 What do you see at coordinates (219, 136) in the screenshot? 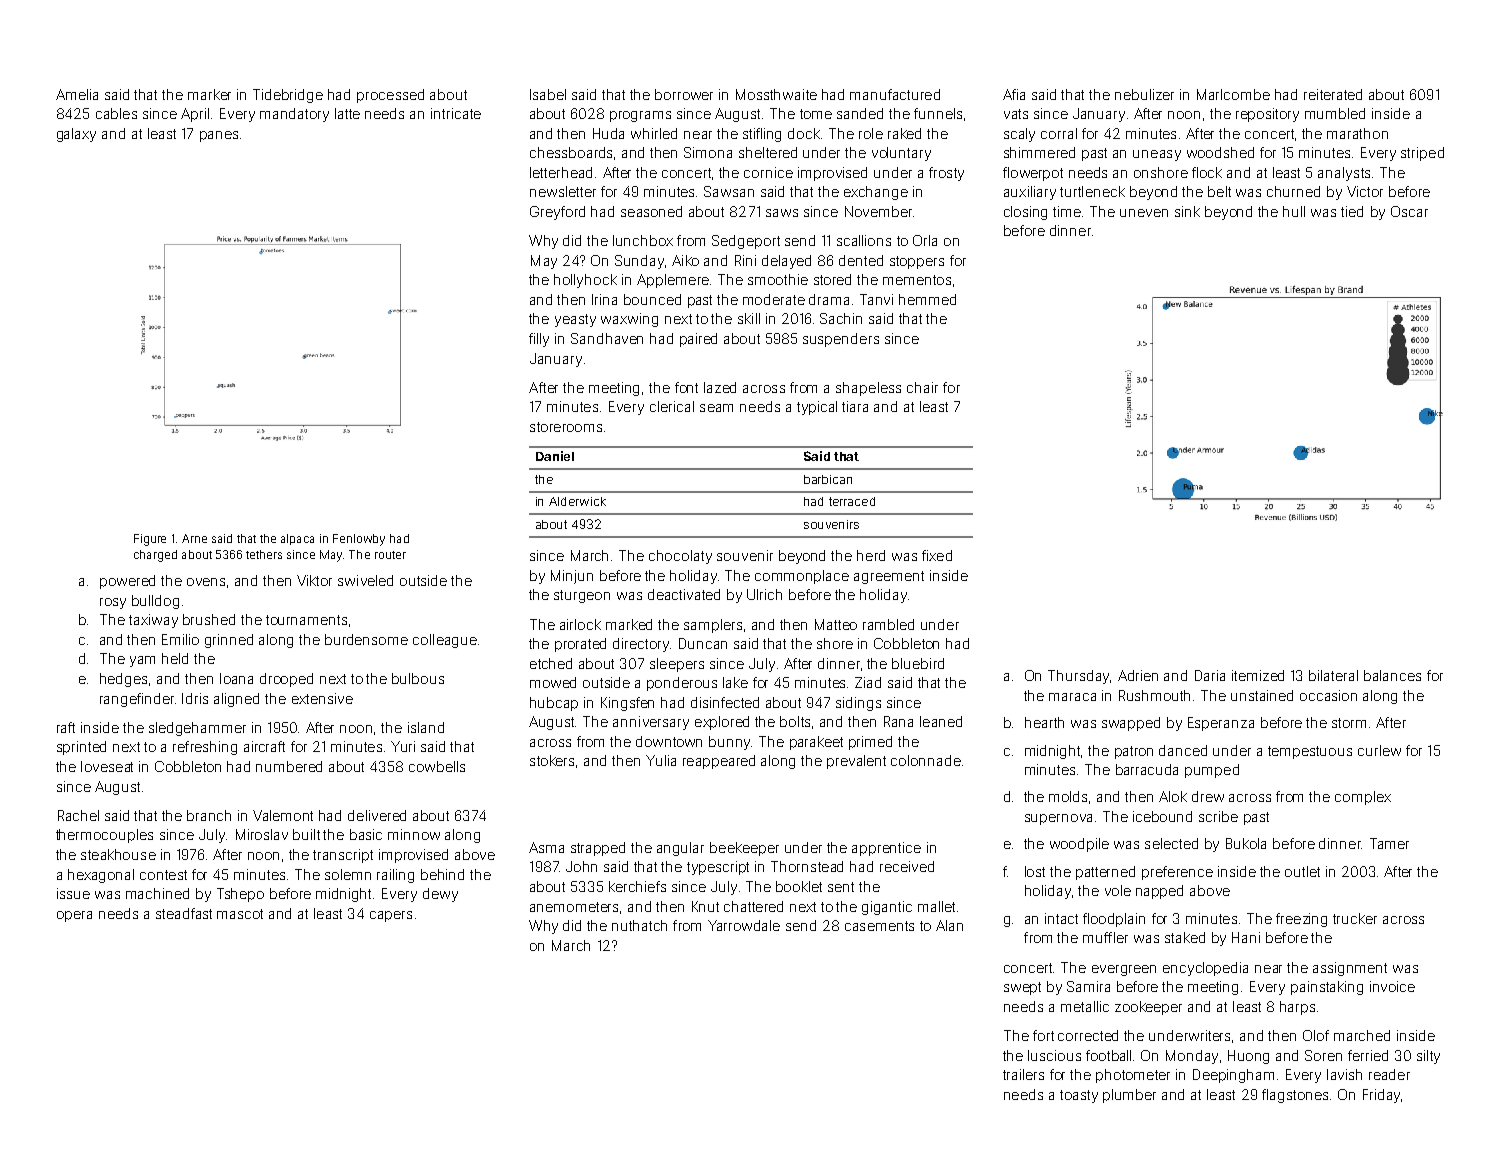
I see `panes` at bounding box center [219, 136].
